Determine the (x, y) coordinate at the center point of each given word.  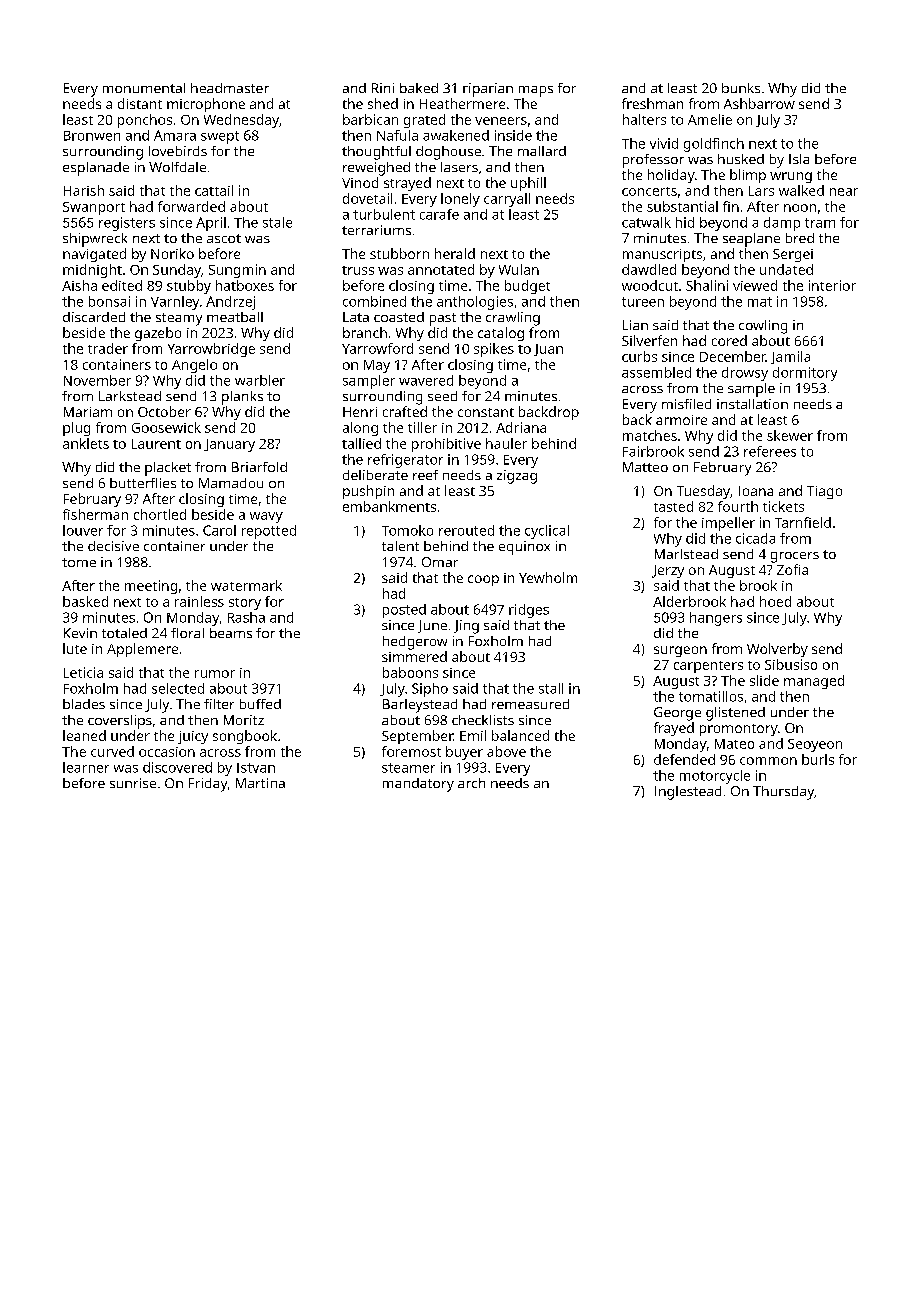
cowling (763, 327)
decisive (113, 546)
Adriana (521, 427)
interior (832, 285)
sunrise (133, 783)
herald (455, 253)
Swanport (94, 208)
